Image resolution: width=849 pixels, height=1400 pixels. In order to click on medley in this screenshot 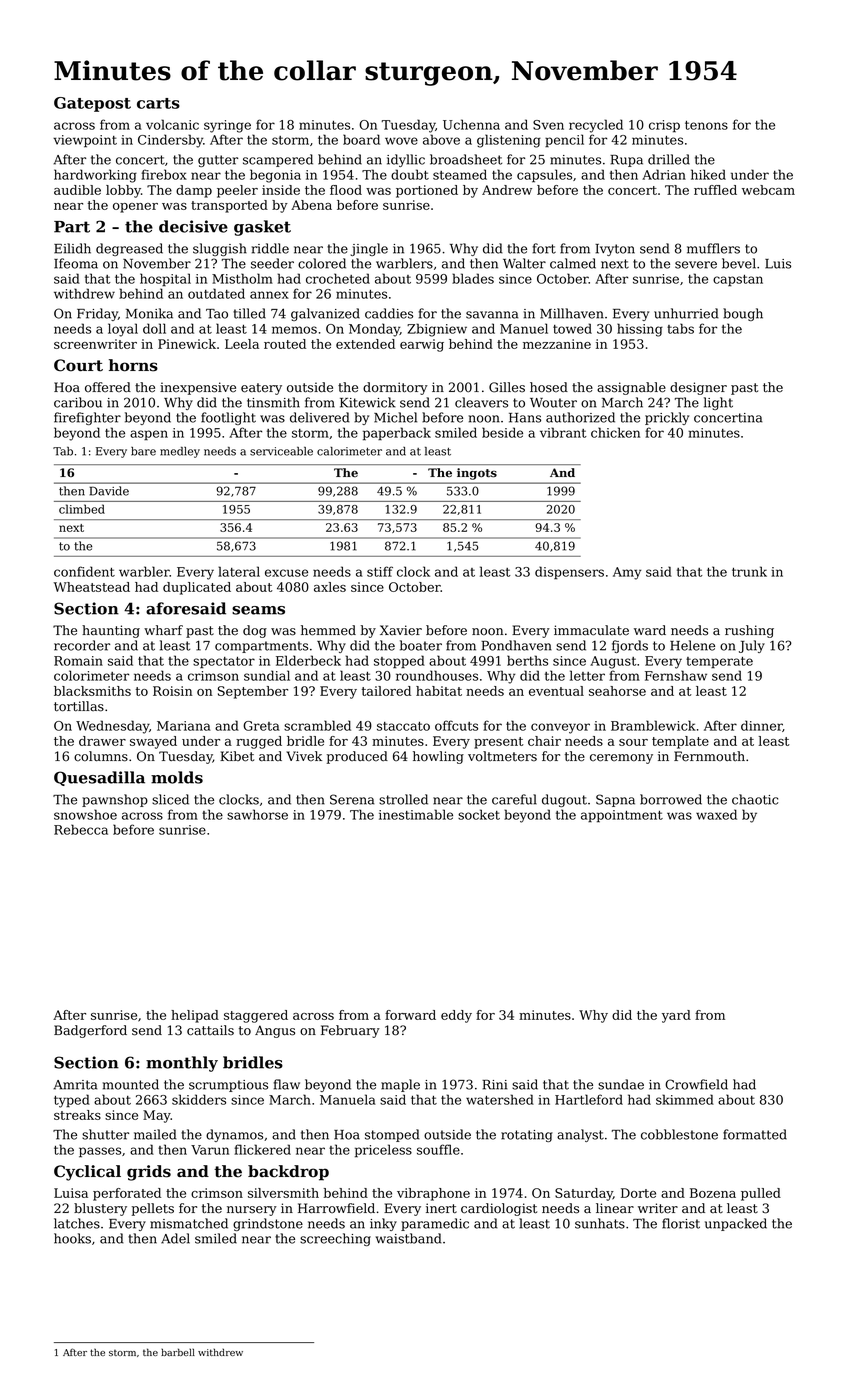, I will do `click(180, 452)`.
